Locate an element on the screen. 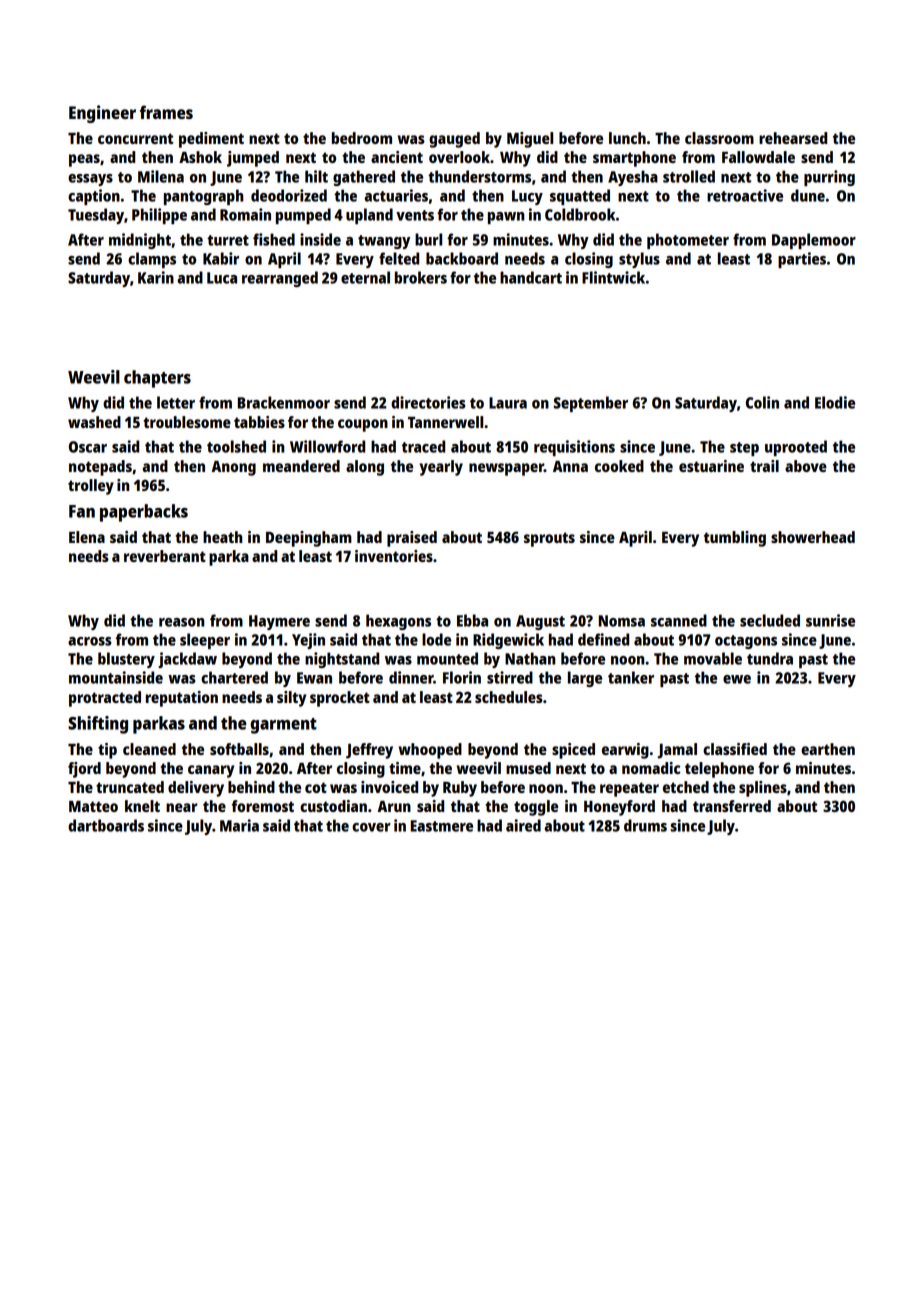  sunrise is located at coordinates (830, 620).
